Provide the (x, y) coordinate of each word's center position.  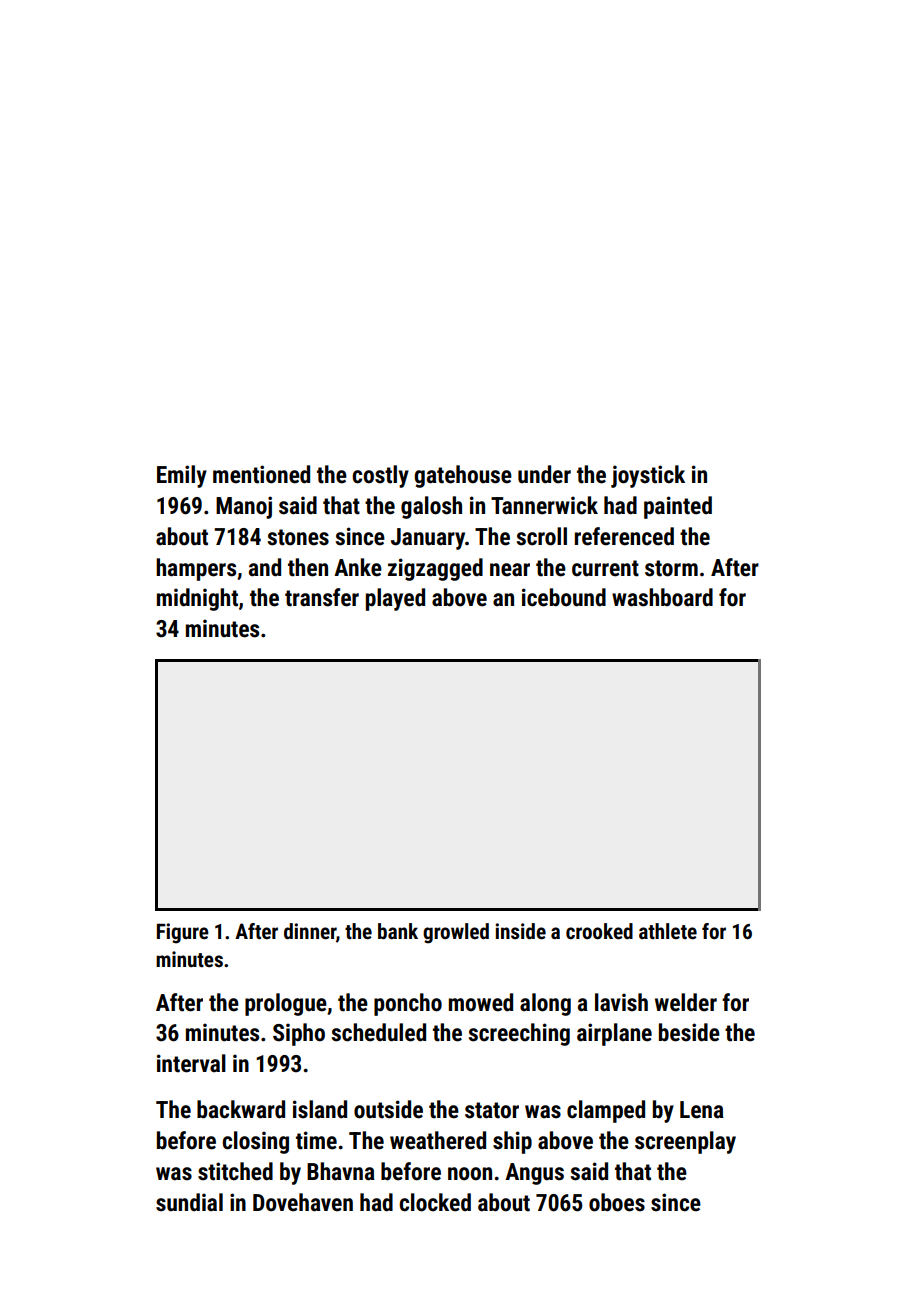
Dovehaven (303, 1202)
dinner (310, 931)
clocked (435, 1202)
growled (456, 933)
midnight (197, 599)
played (395, 599)
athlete (668, 931)
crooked (599, 931)
